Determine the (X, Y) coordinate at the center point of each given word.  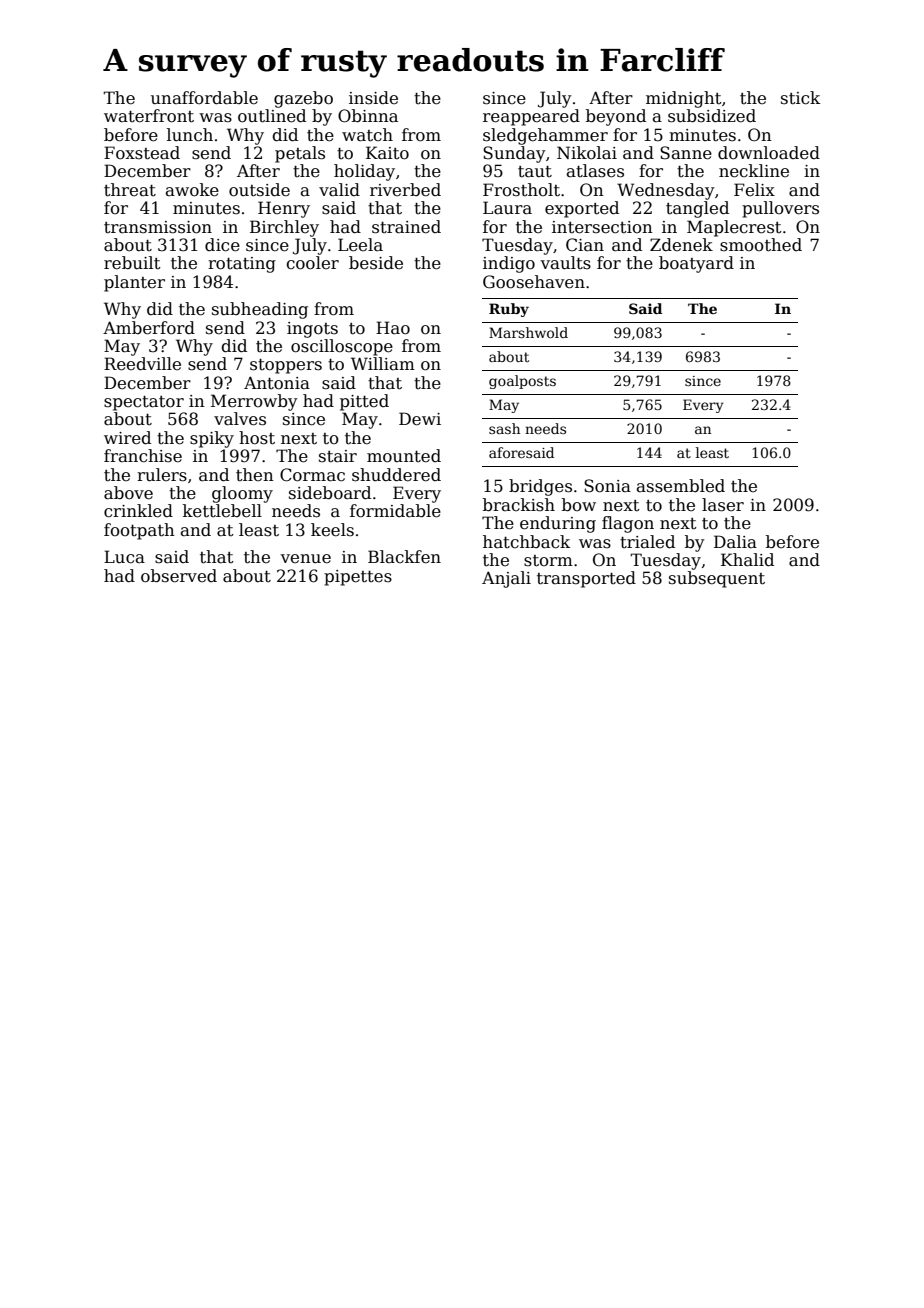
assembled (681, 486)
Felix (754, 190)
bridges (540, 487)
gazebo (303, 99)
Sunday (514, 154)
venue (305, 559)
